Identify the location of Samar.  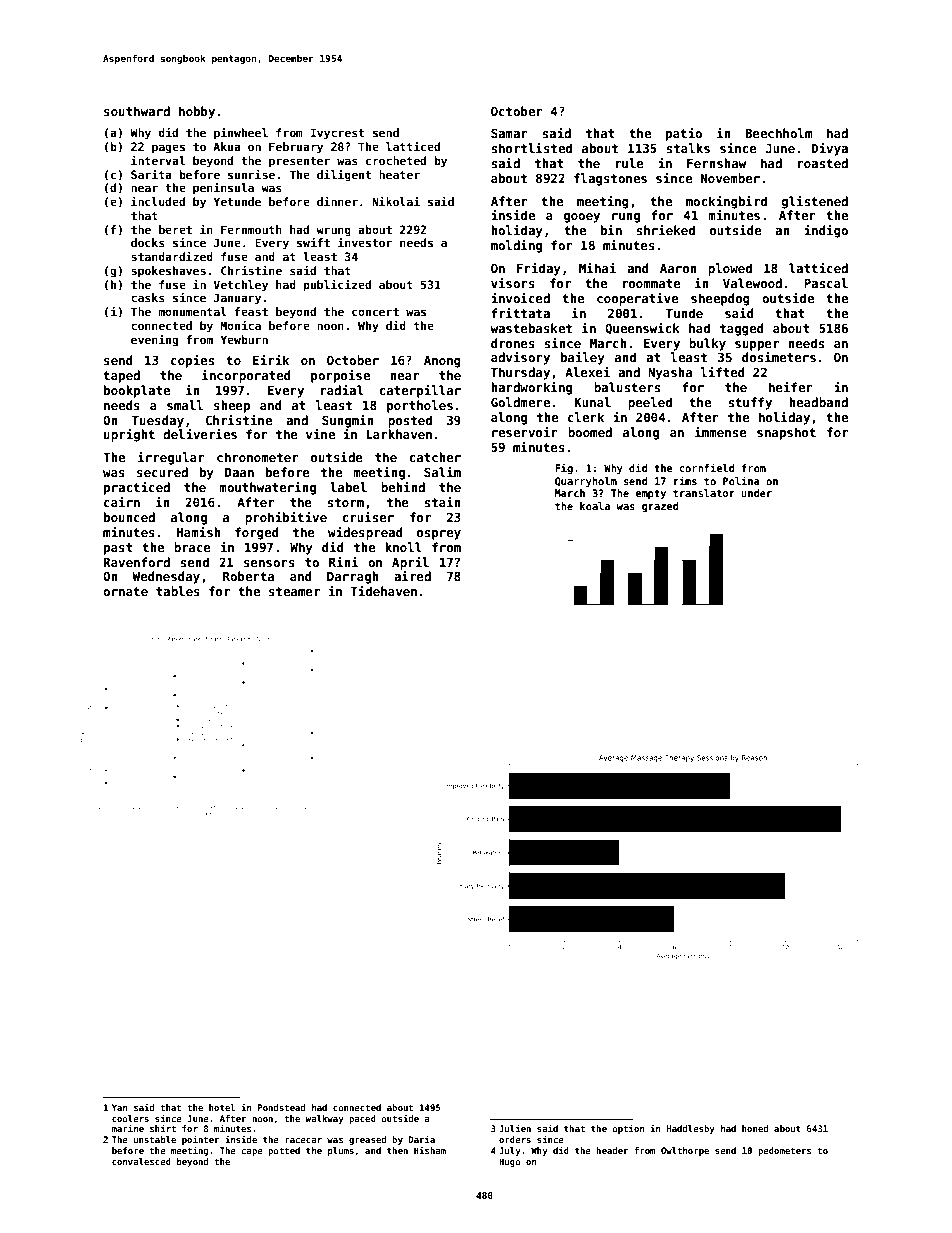
(509, 133).
